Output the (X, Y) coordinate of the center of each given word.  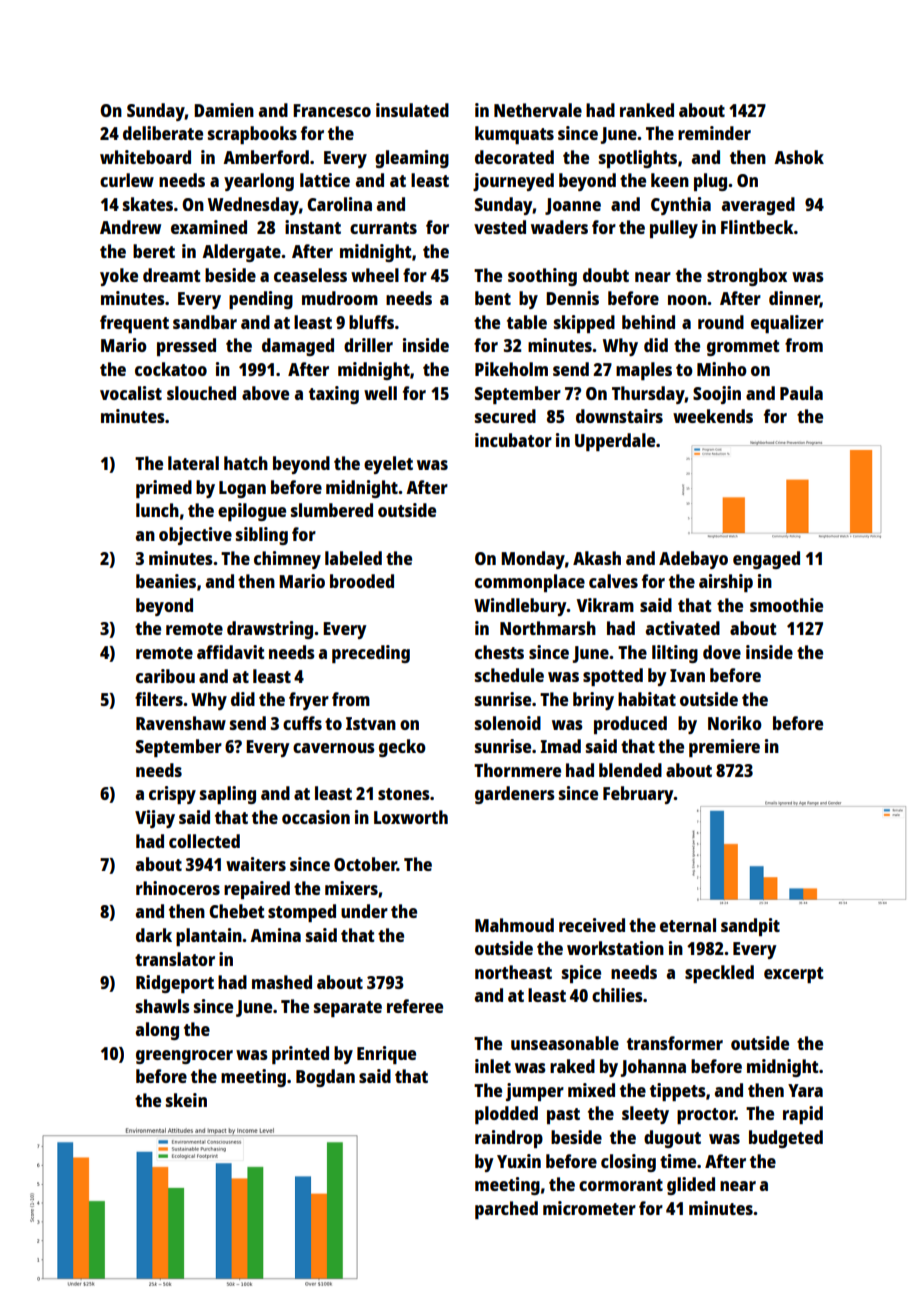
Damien (224, 110)
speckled (719, 974)
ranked (647, 110)
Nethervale (538, 110)
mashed (282, 982)
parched (506, 1210)
